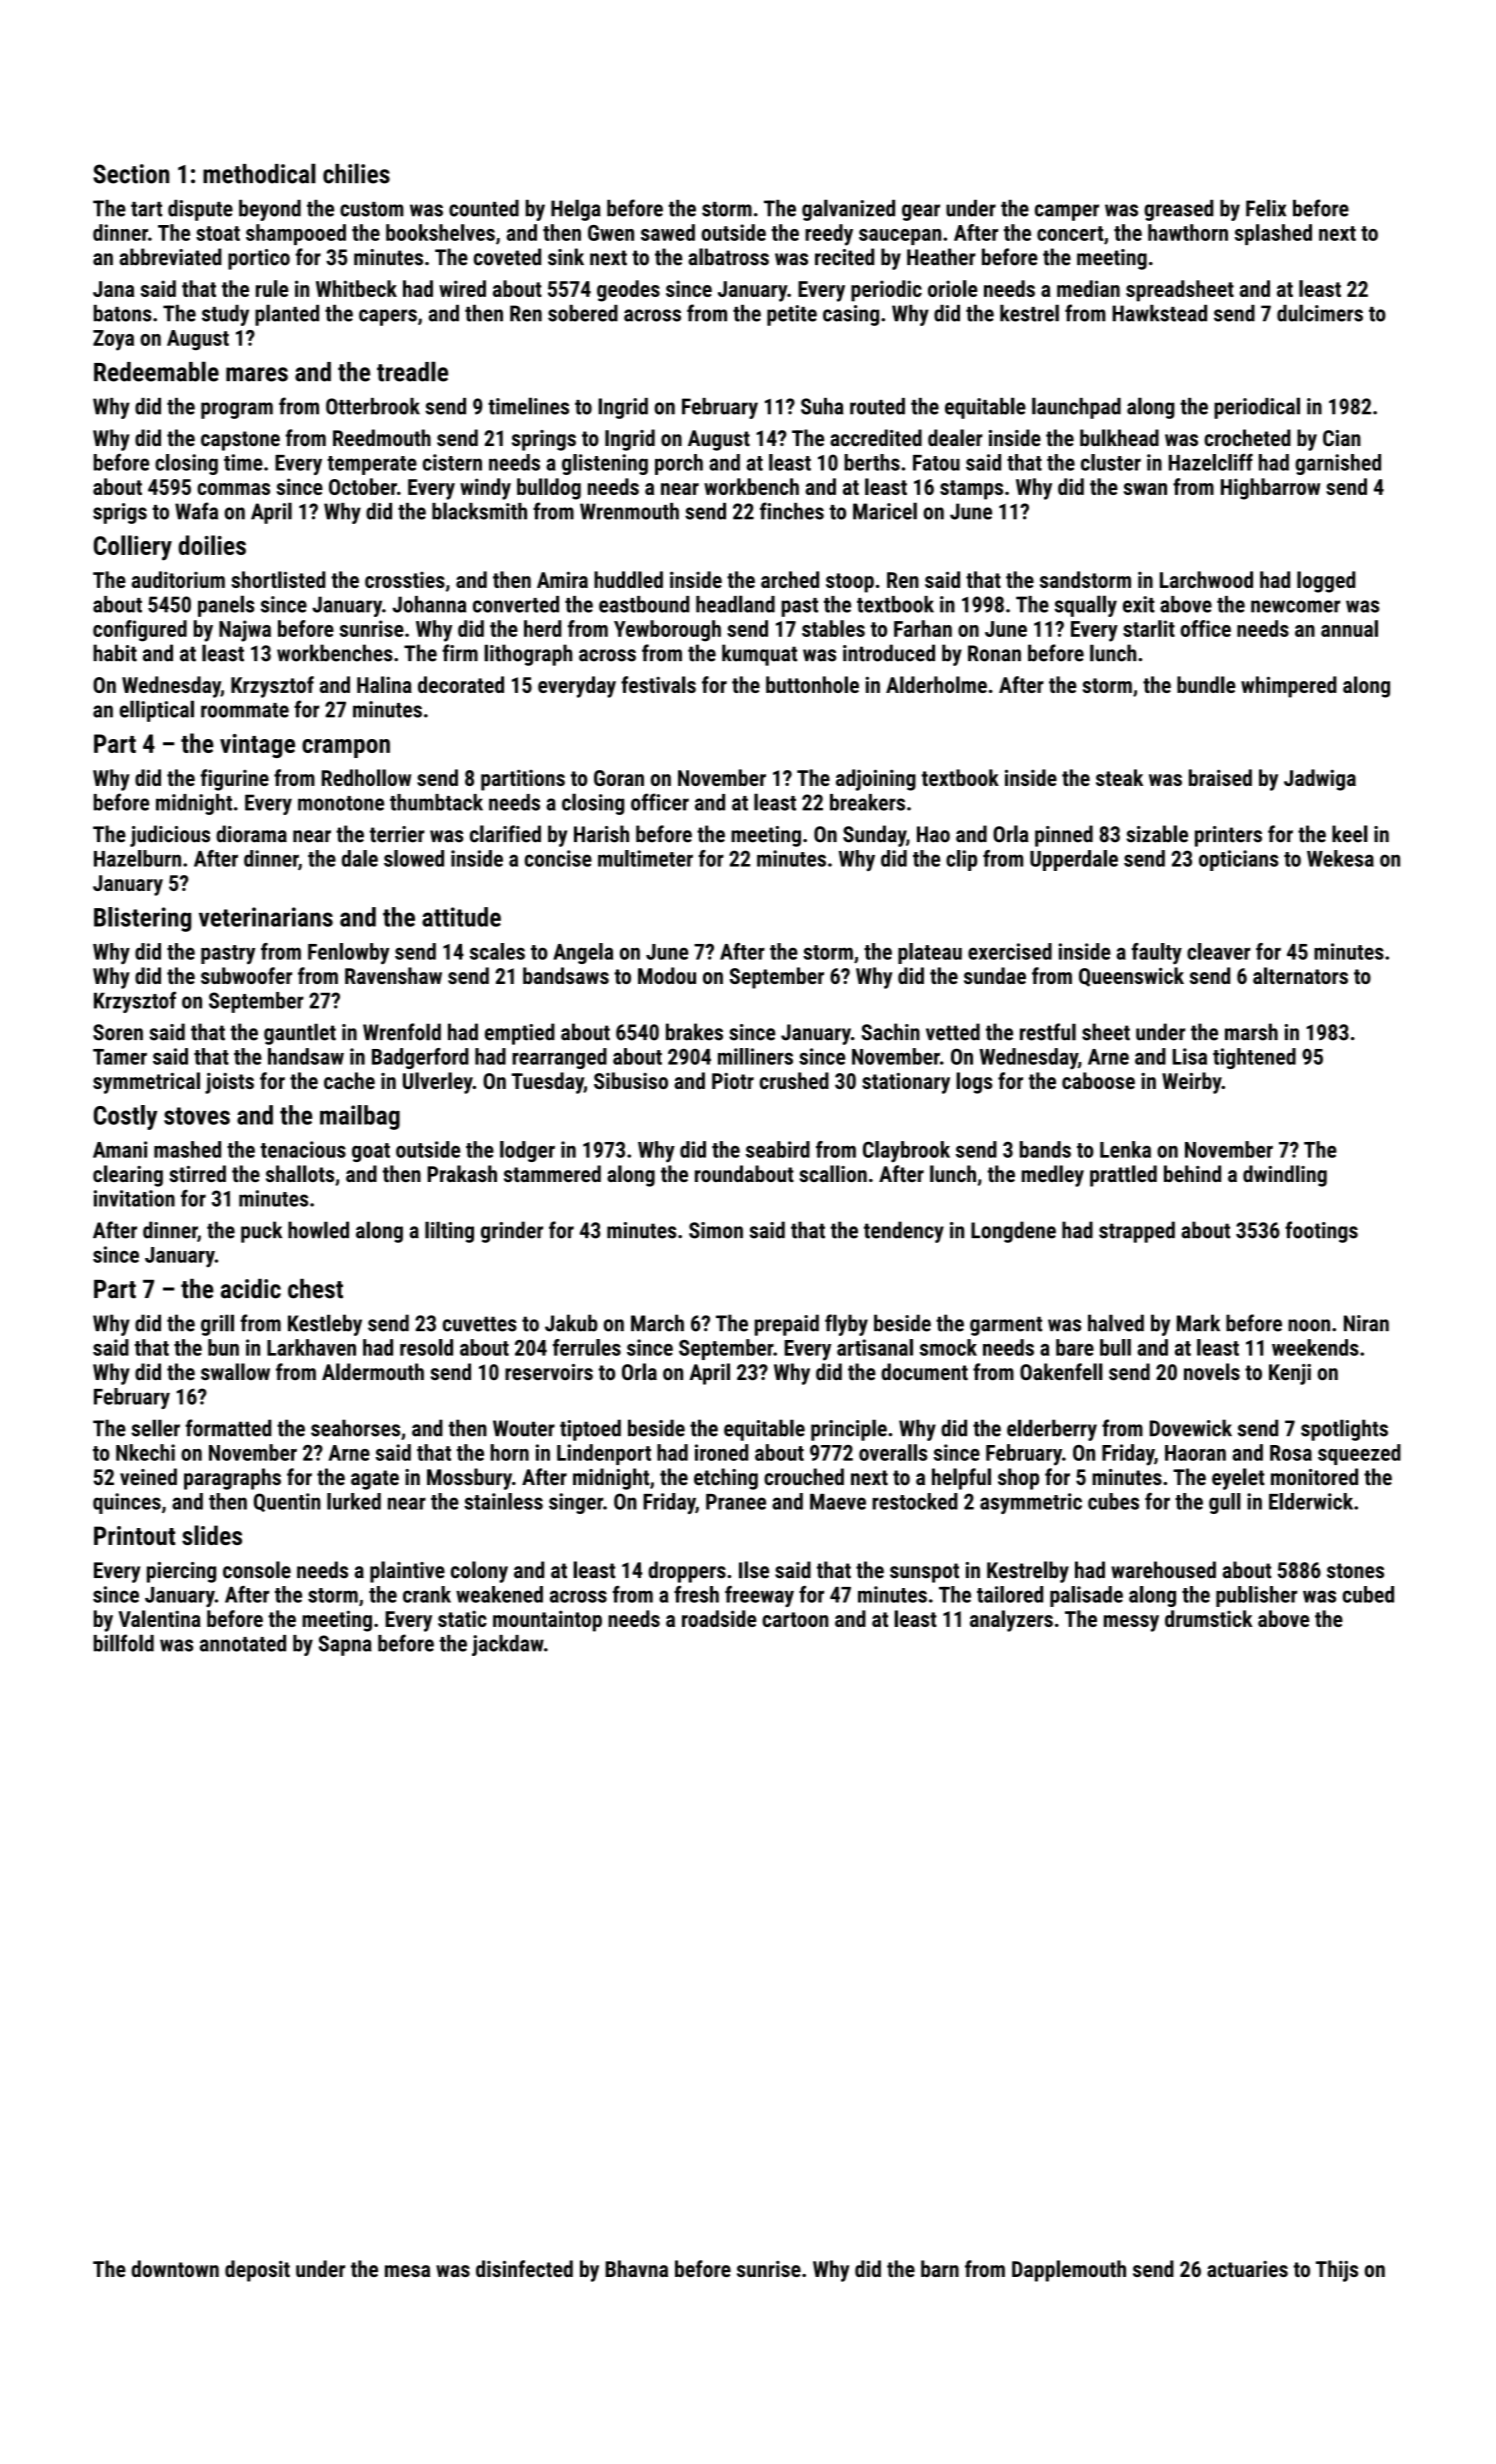  What do you see at coordinates (694, 1032) in the screenshot?
I see `brakes` at bounding box center [694, 1032].
